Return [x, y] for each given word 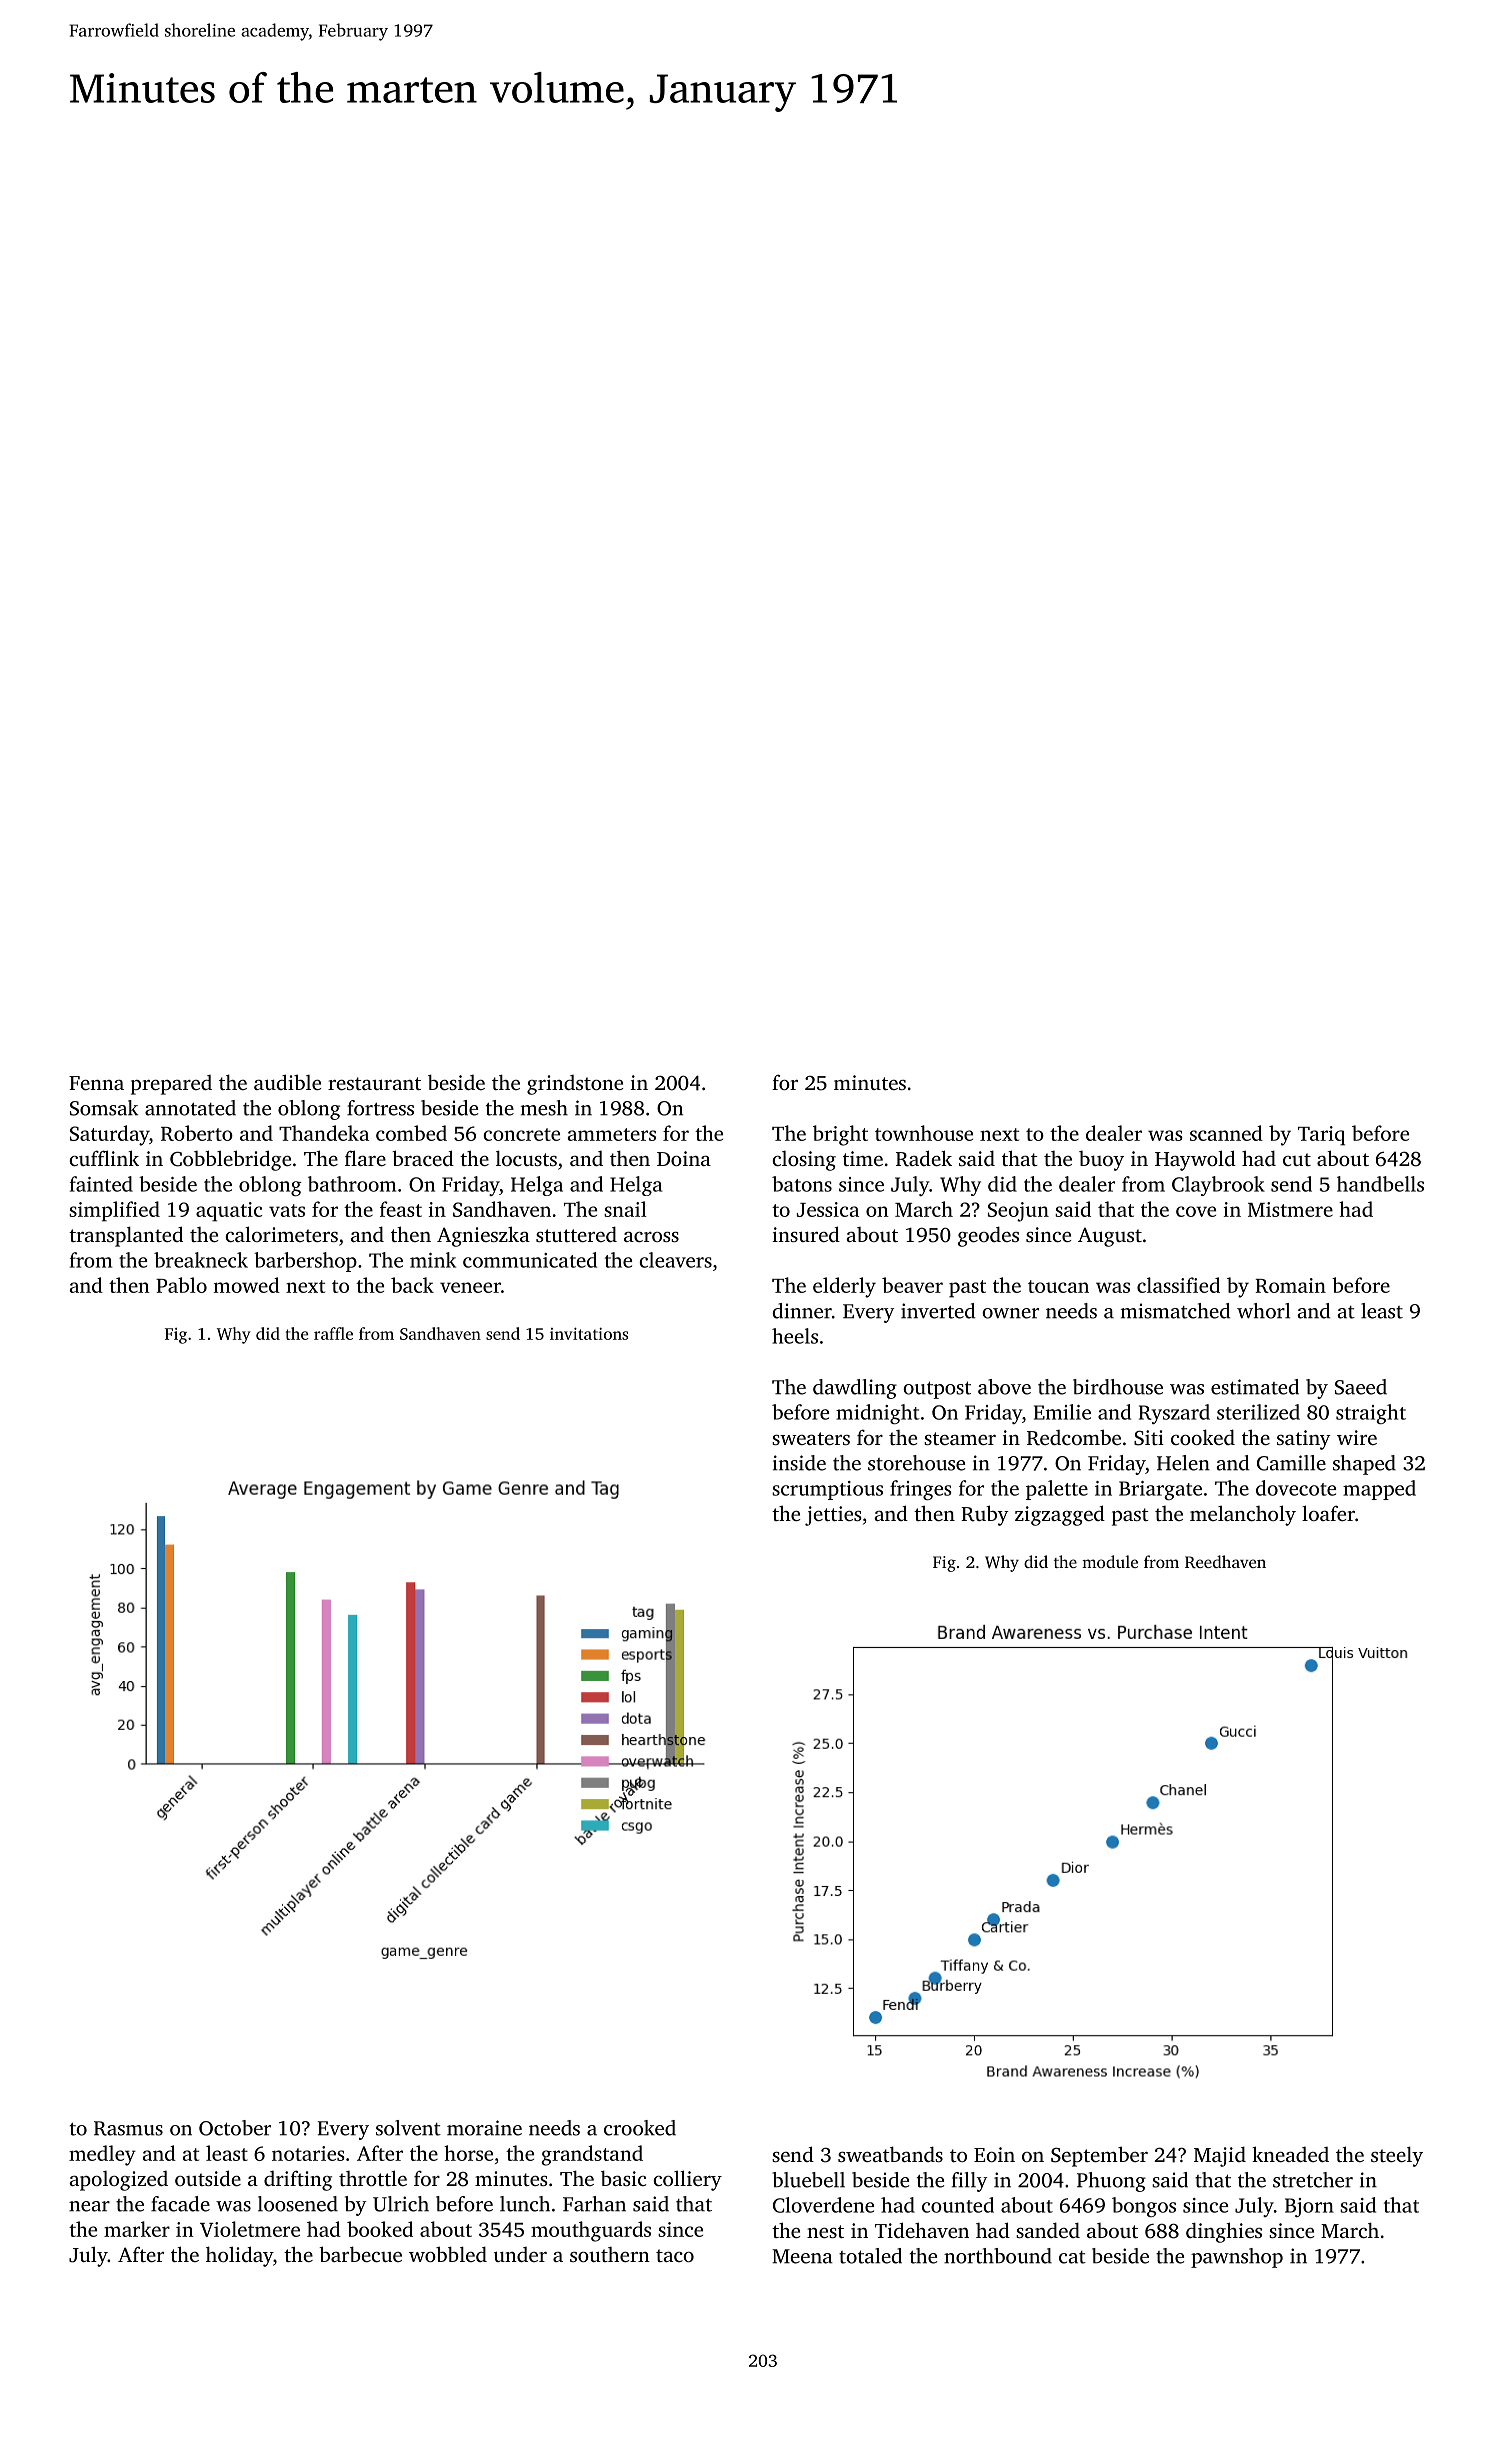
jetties [833, 1516]
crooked [640, 2128]
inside [799, 1463]
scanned [1226, 1133]
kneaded [1290, 2154]
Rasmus [128, 2128]
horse [468, 2153]
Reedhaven [1225, 1561]
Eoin [994, 2154]
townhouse [924, 1133]
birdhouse [1118, 1387]
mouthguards [591, 2231]
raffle [333, 1333]
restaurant [374, 1083]
